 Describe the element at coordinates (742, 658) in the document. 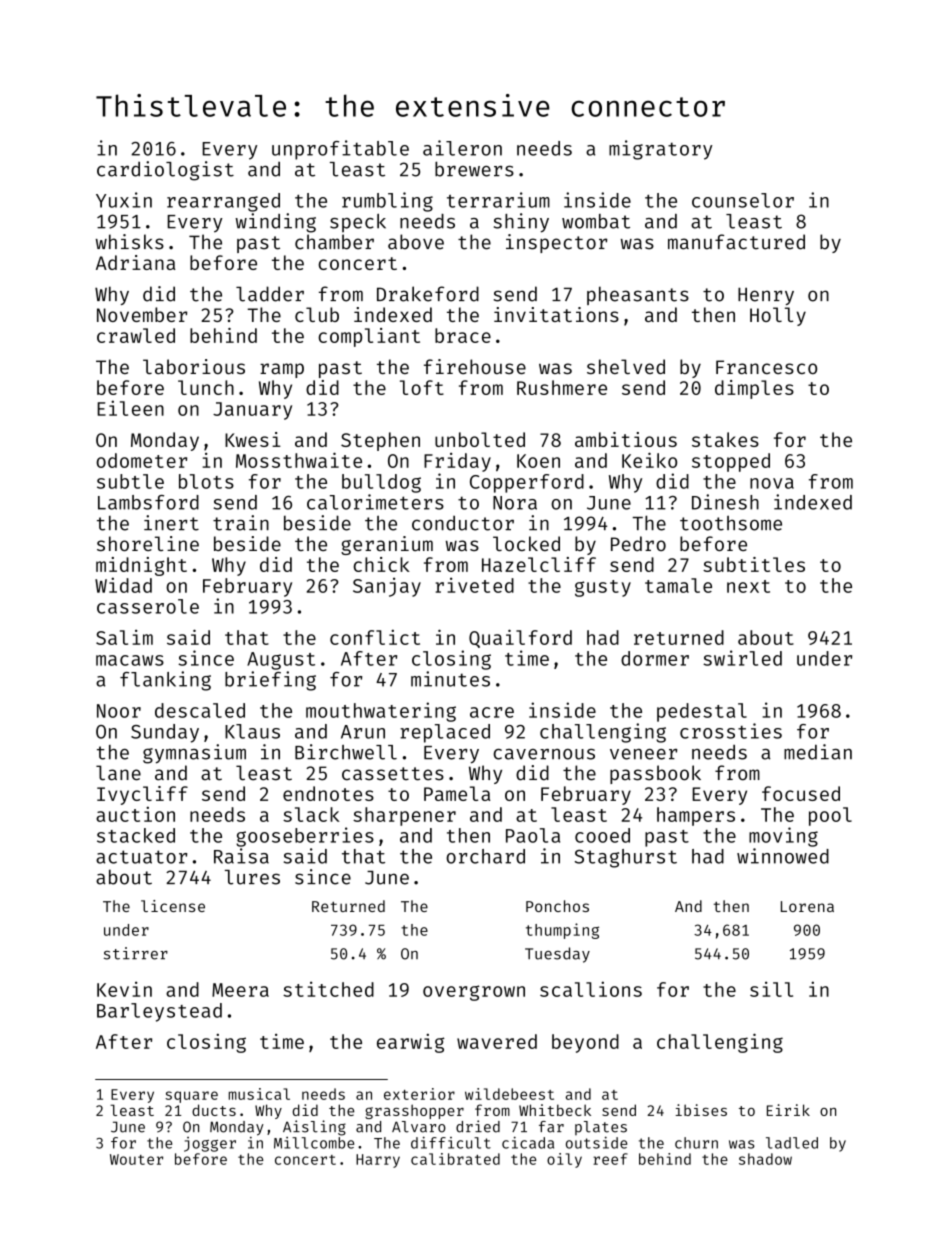

I see `swirled` at that location.
